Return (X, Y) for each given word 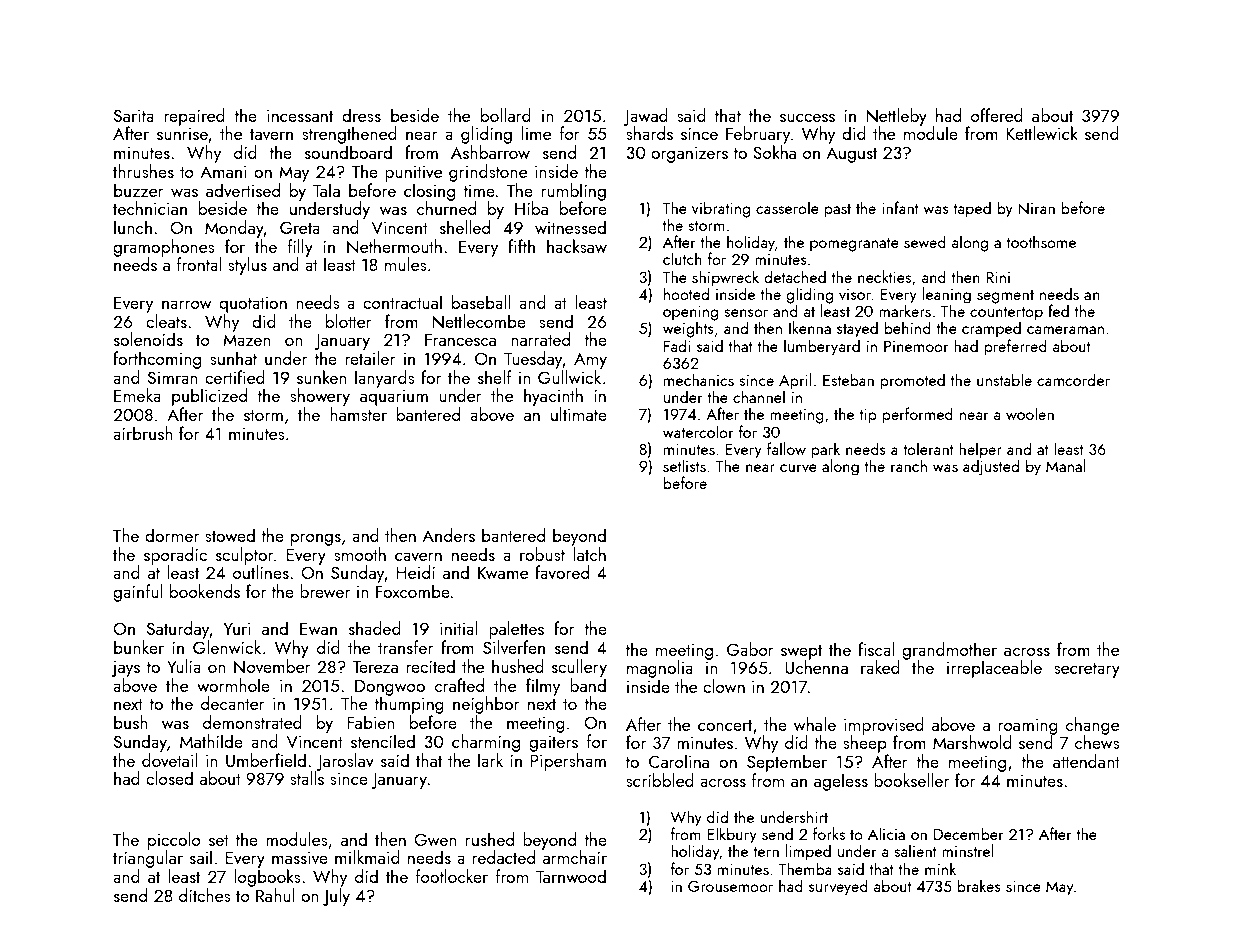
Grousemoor (730, 886)
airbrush (143, 433)
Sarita (134, 115)
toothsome (1041, 241)
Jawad (646, 117)
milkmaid (367, 857)
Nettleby (896, 117)
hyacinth (553, 397)
